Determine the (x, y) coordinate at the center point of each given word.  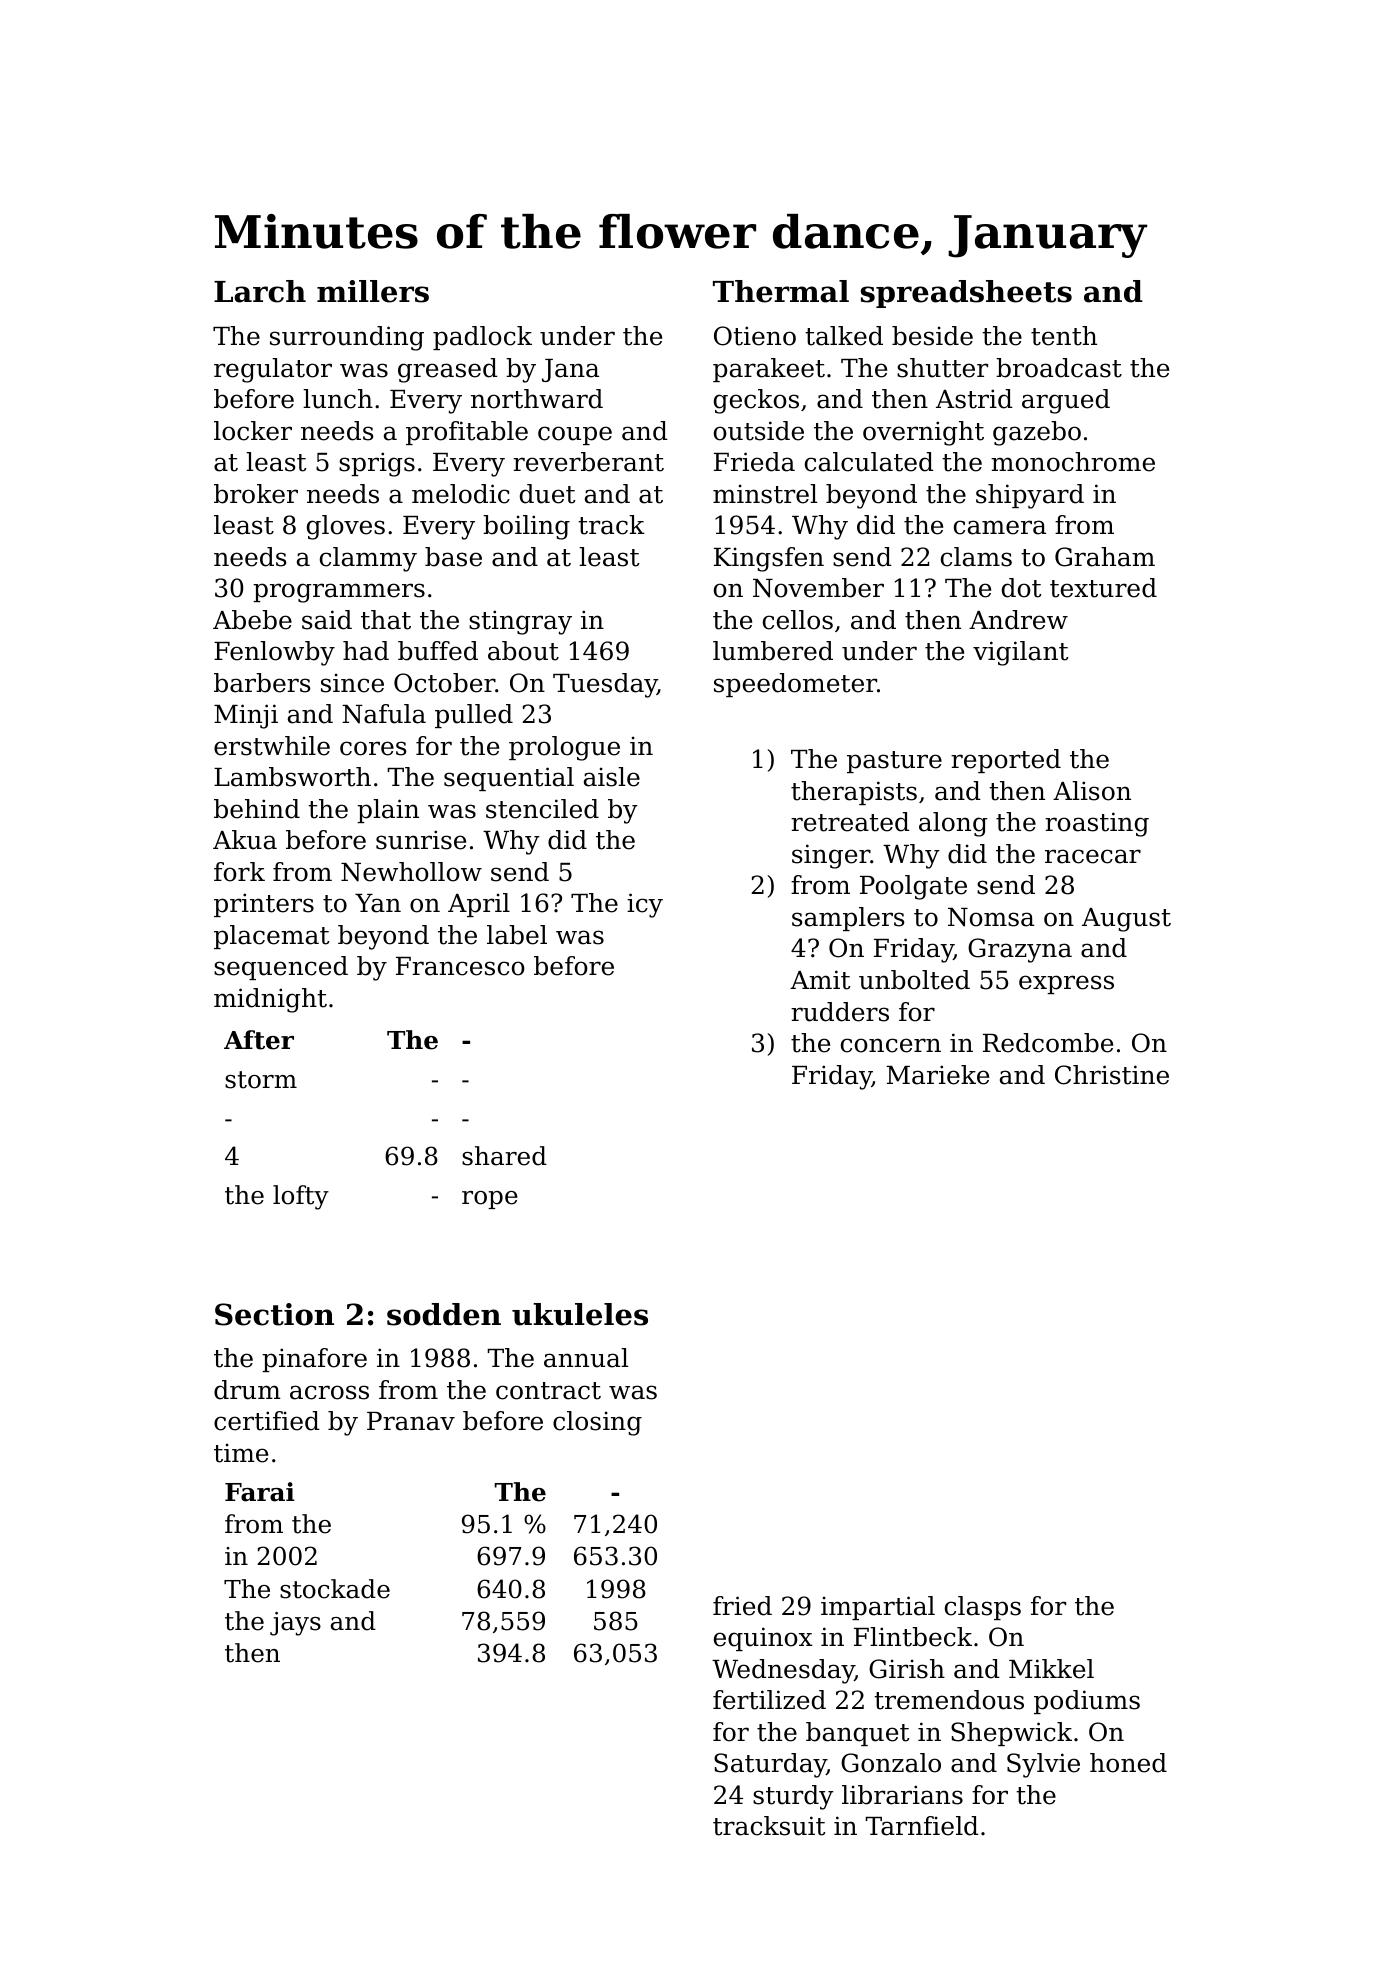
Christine (1112, 1075)
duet (547, 494)
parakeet (769, 370)
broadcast (1059, 368)
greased (448, 370)
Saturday (770, 1765)
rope (490, 1200)
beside (932, 336)
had (366, 651)
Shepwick (1011, 1734)
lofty (301, 1197)
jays (295, 1624)
